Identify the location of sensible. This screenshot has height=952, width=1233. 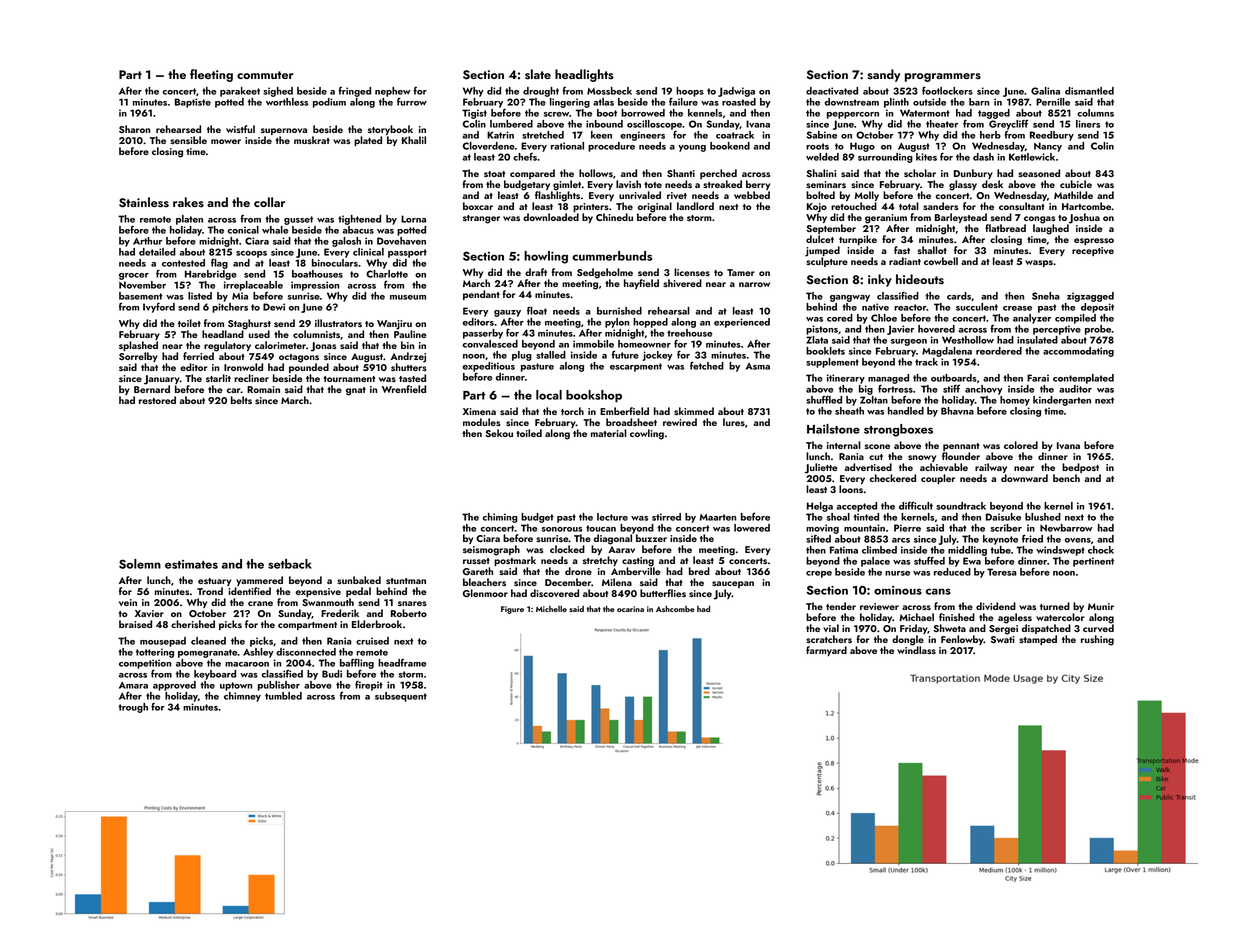
(188, 140).
